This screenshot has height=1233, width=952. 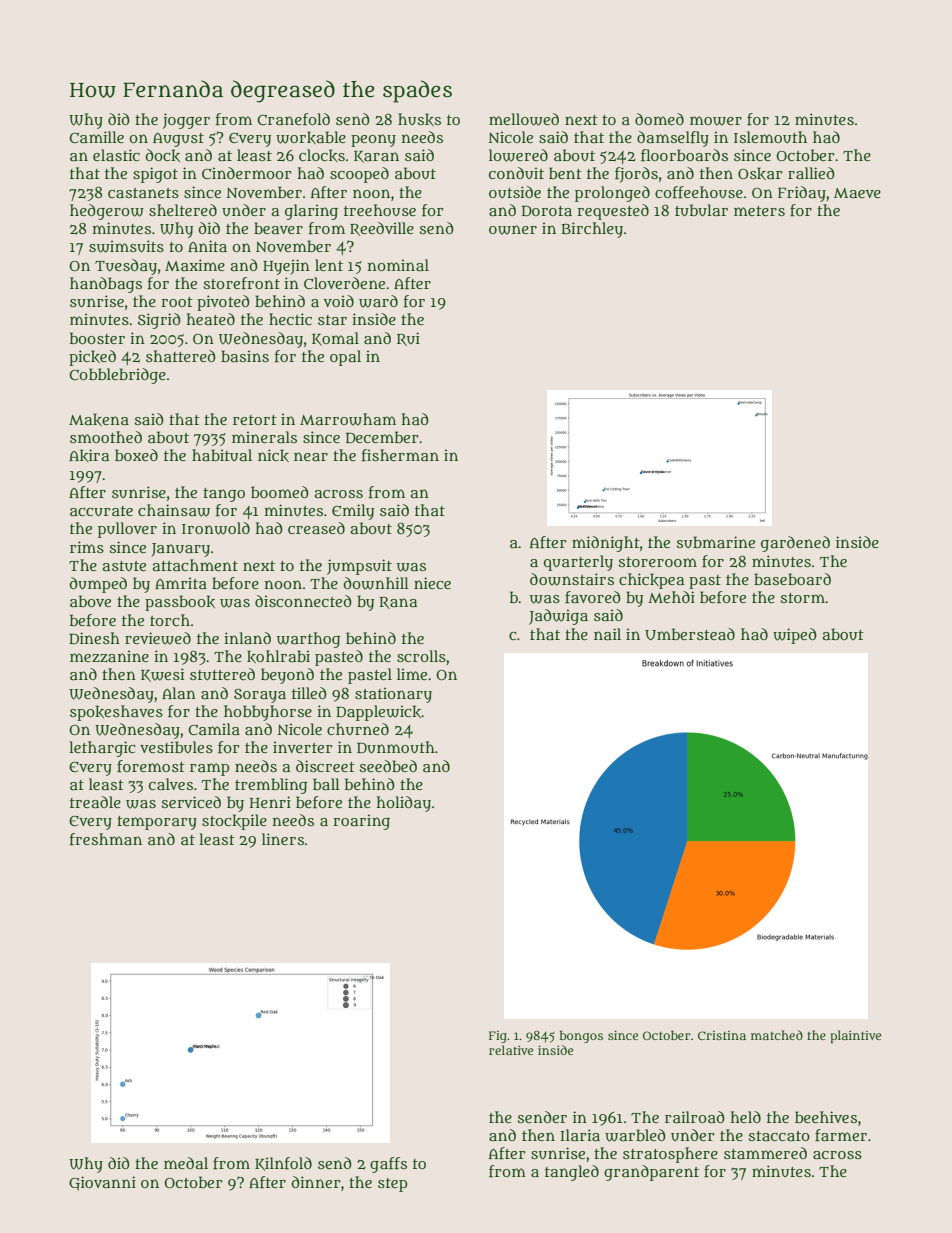 I want to click on farmer, so click(x=841, y=1135).
